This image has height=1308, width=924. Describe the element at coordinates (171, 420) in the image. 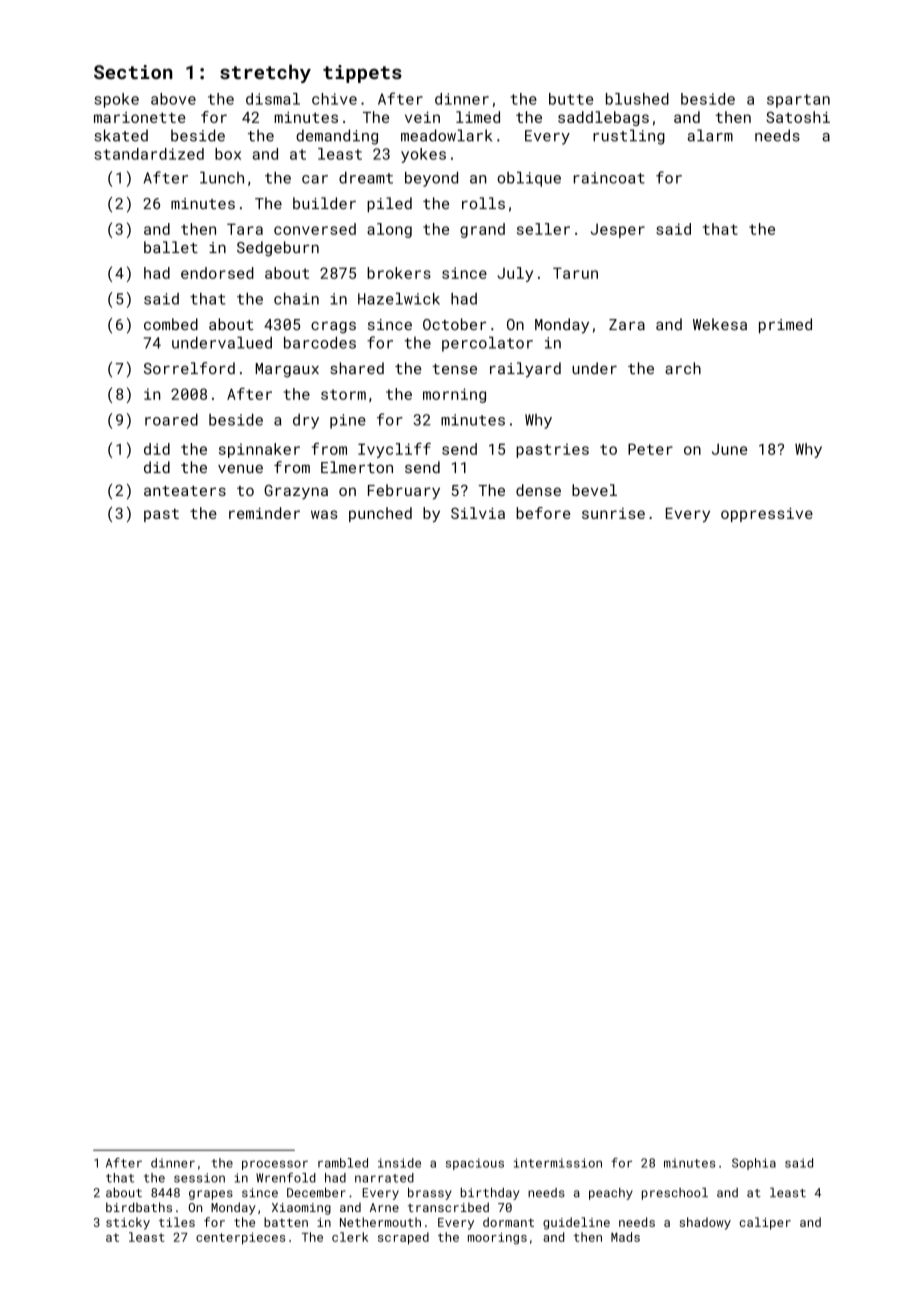

I see `roared` at that location.
